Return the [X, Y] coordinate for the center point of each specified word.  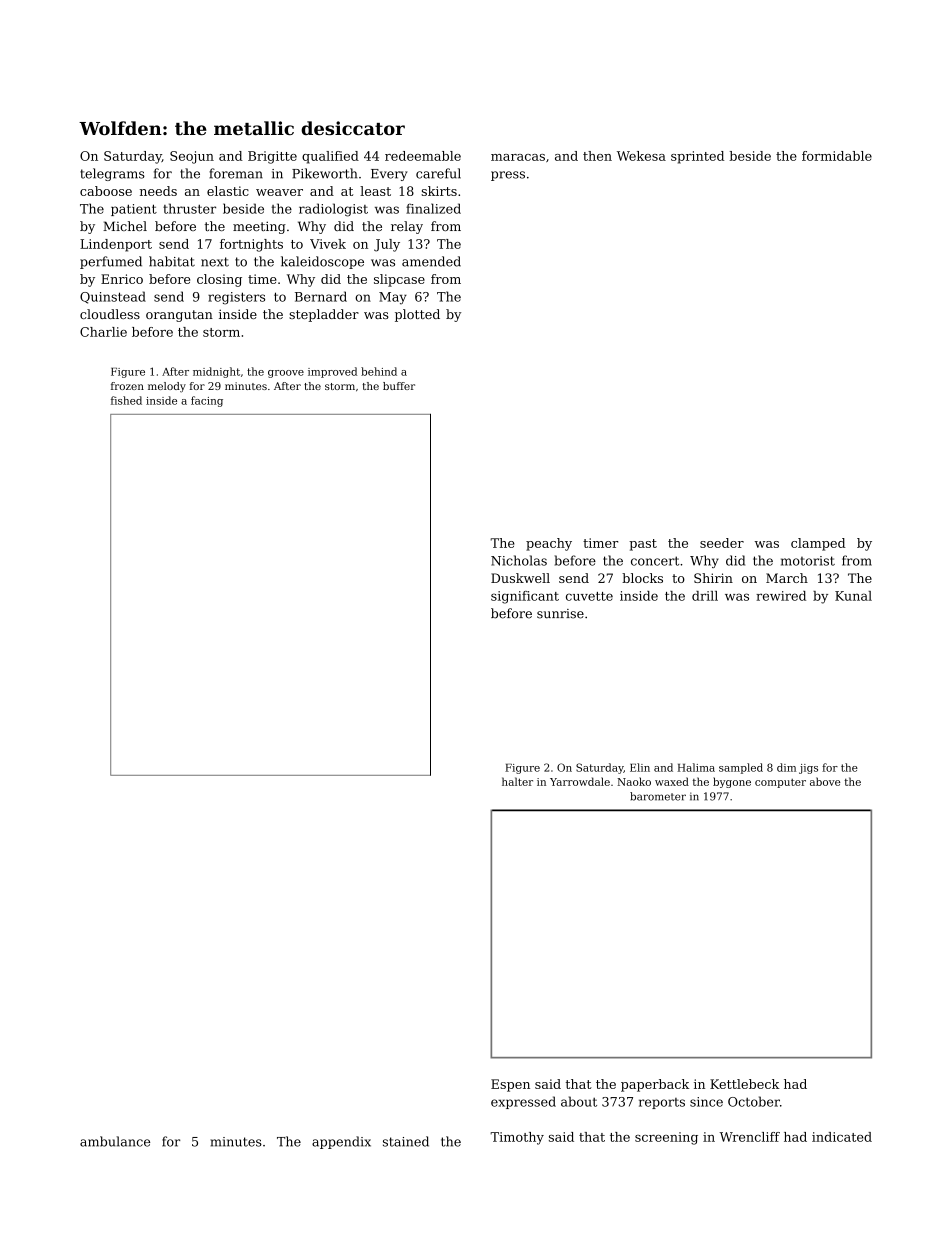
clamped [818, 544]
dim [786, 767]
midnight [216, 372]
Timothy [517, 1138]
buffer [399, 386]
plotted [417, 315]
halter [517, 781]
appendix [341, 1142]
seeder [722, 543]
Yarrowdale [580, 781]
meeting [259, 227]
